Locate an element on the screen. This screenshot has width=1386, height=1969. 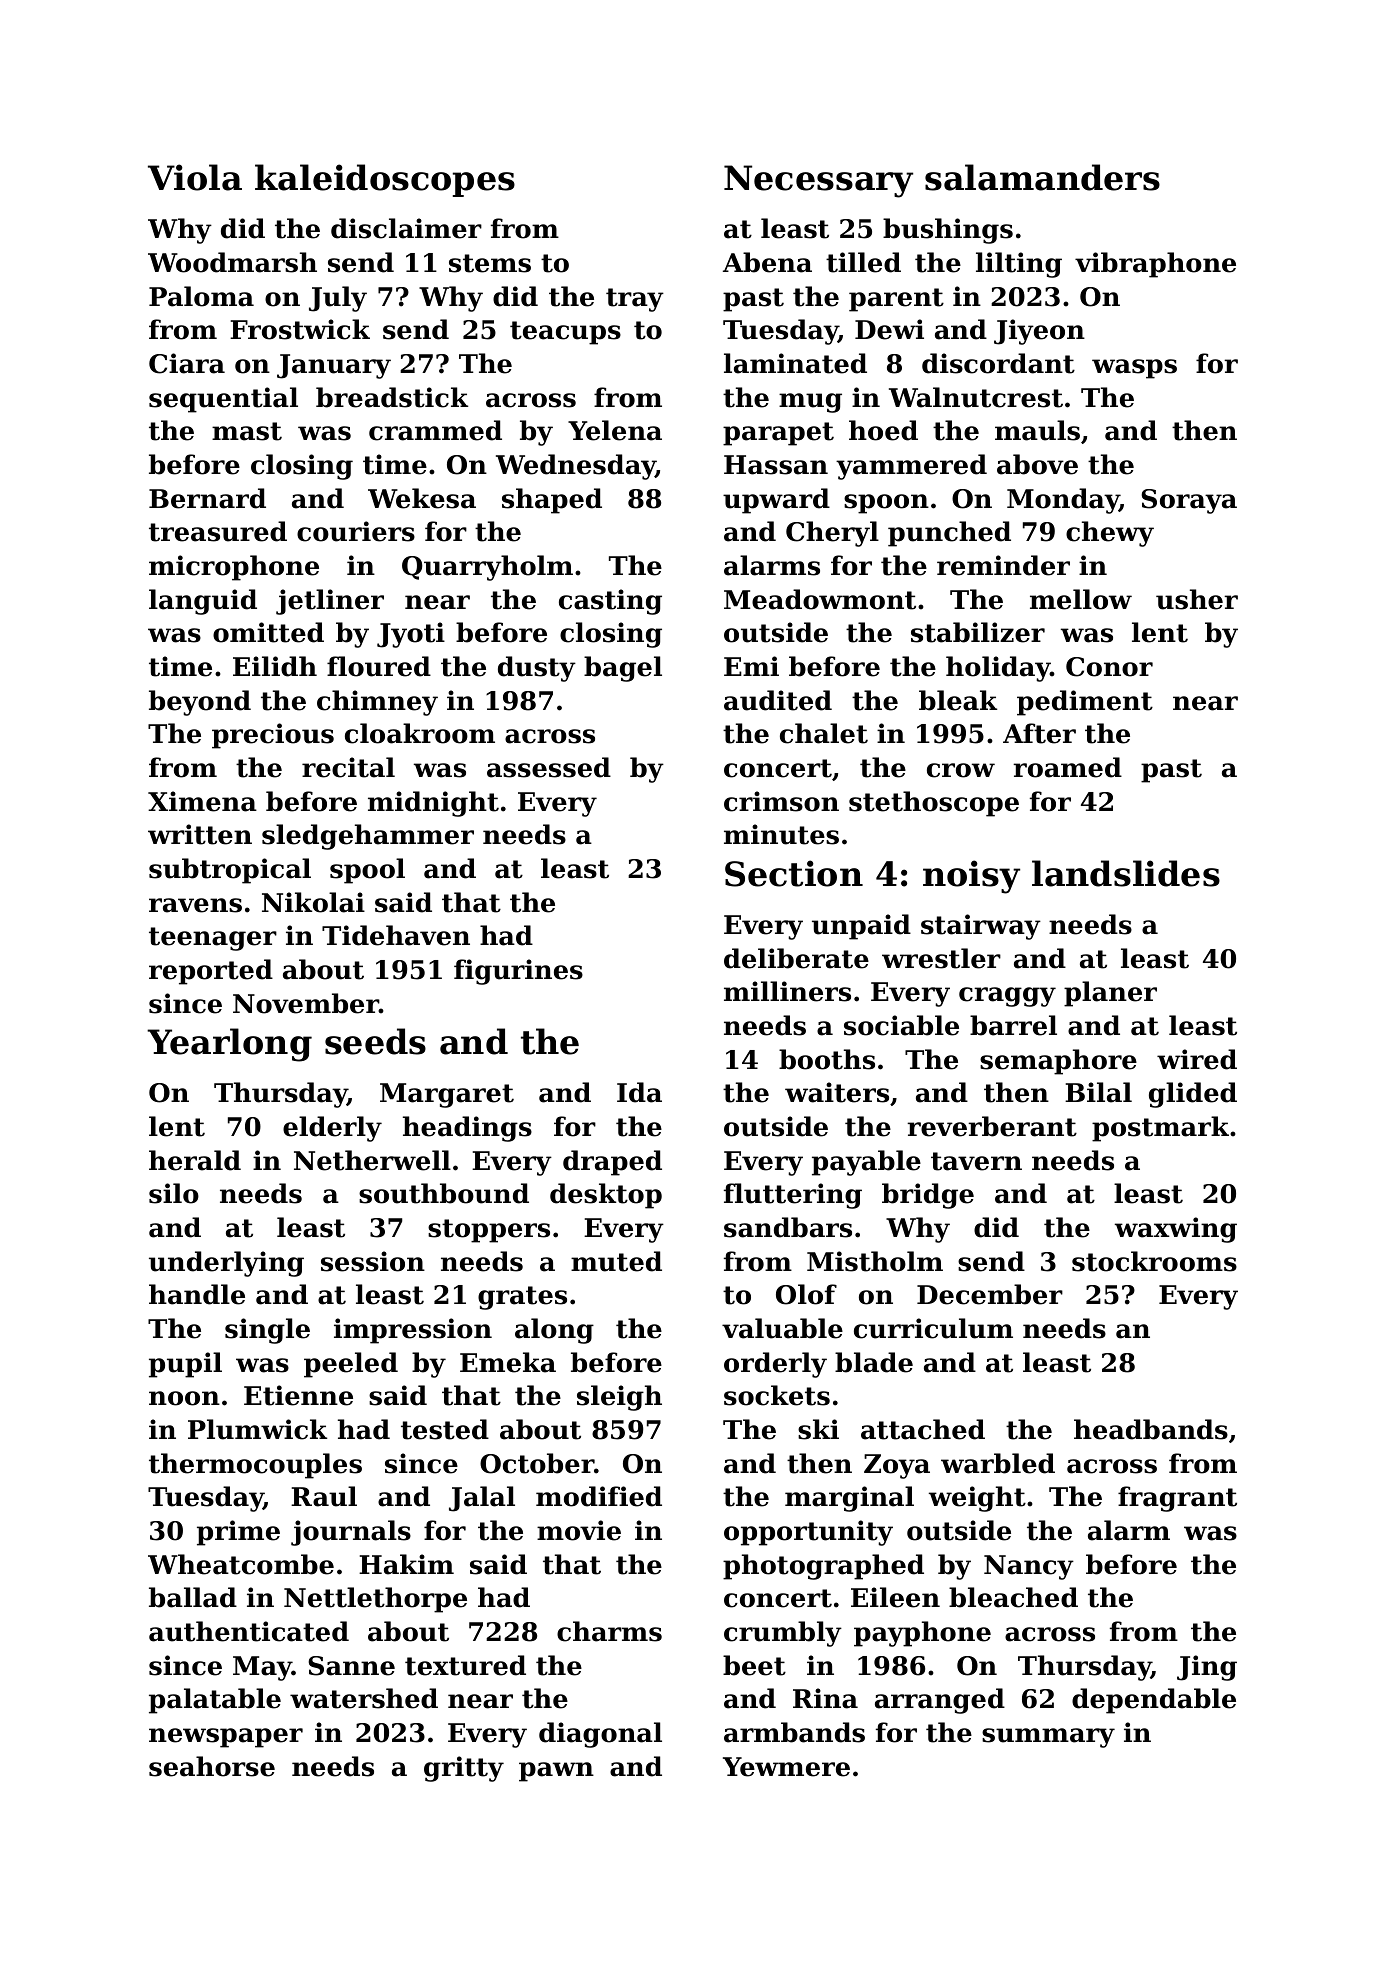
deliberate is located at coordinates (796, 958).
